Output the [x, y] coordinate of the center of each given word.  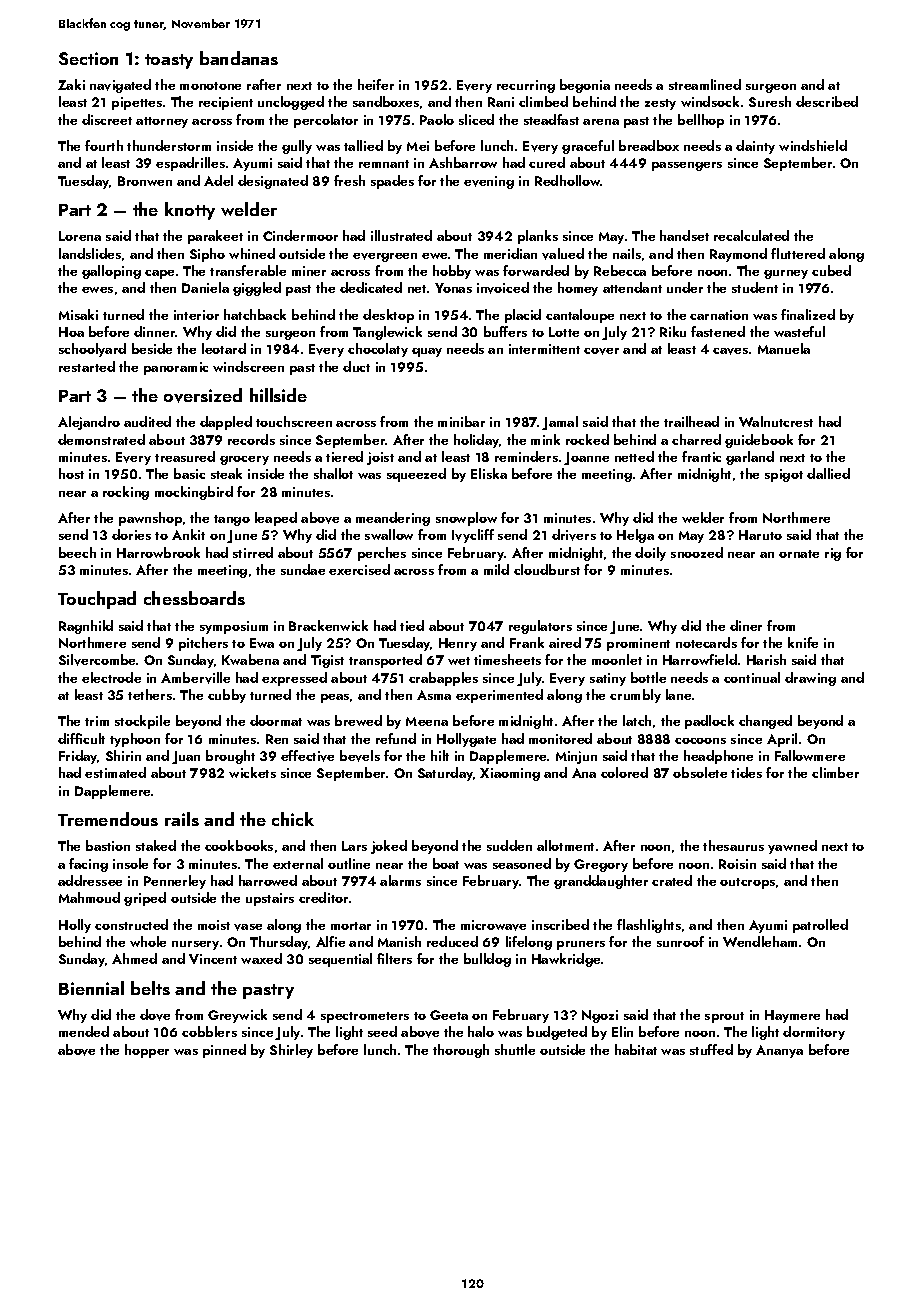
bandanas [239, 58]
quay [427, 352]
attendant [632, 287]
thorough [461, 1051]
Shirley [291, 1051]
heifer [376, 84]
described [827, 101]
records [251, 439]
